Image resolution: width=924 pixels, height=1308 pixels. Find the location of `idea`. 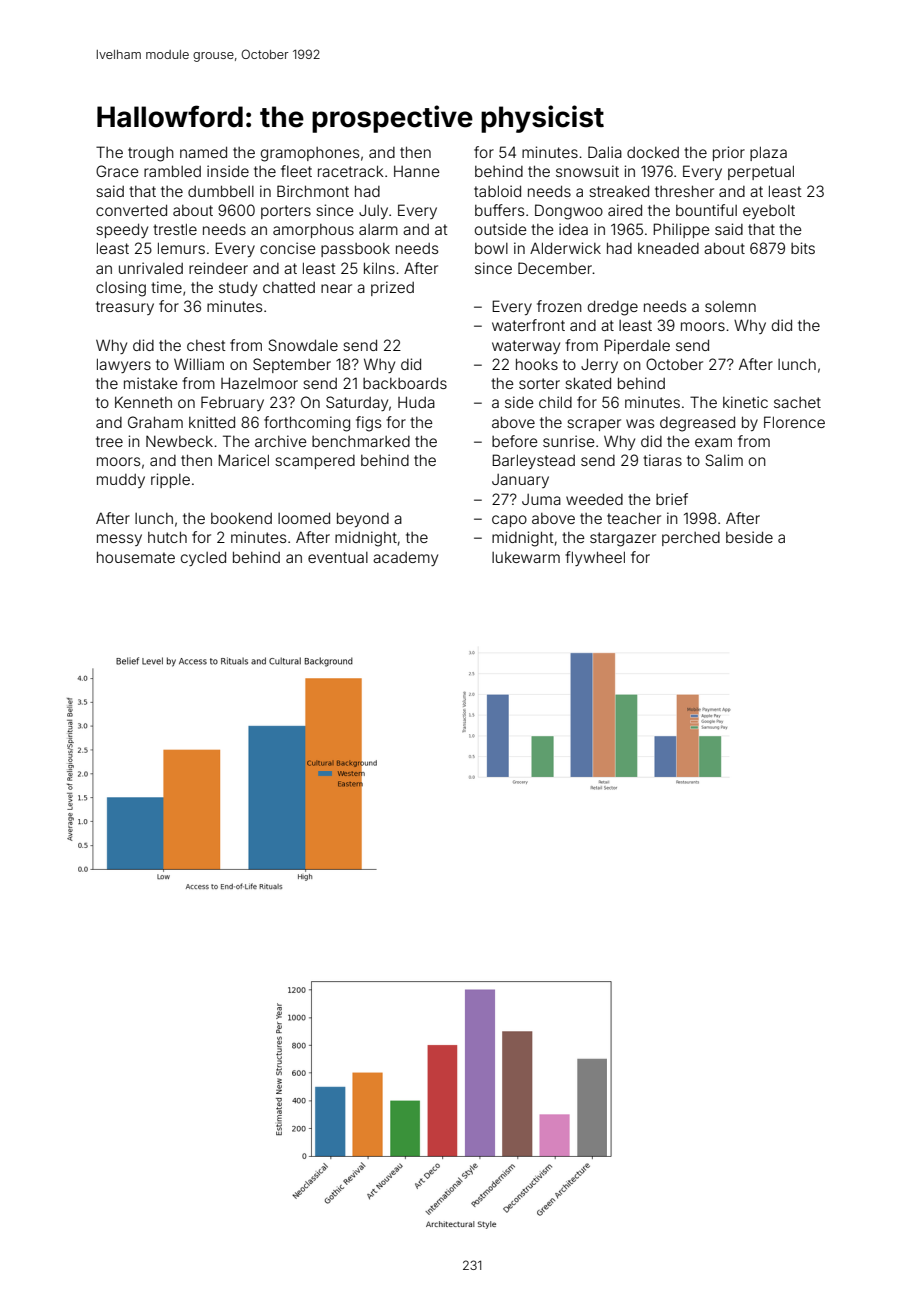

idea is located at coordinates (573, 229).
